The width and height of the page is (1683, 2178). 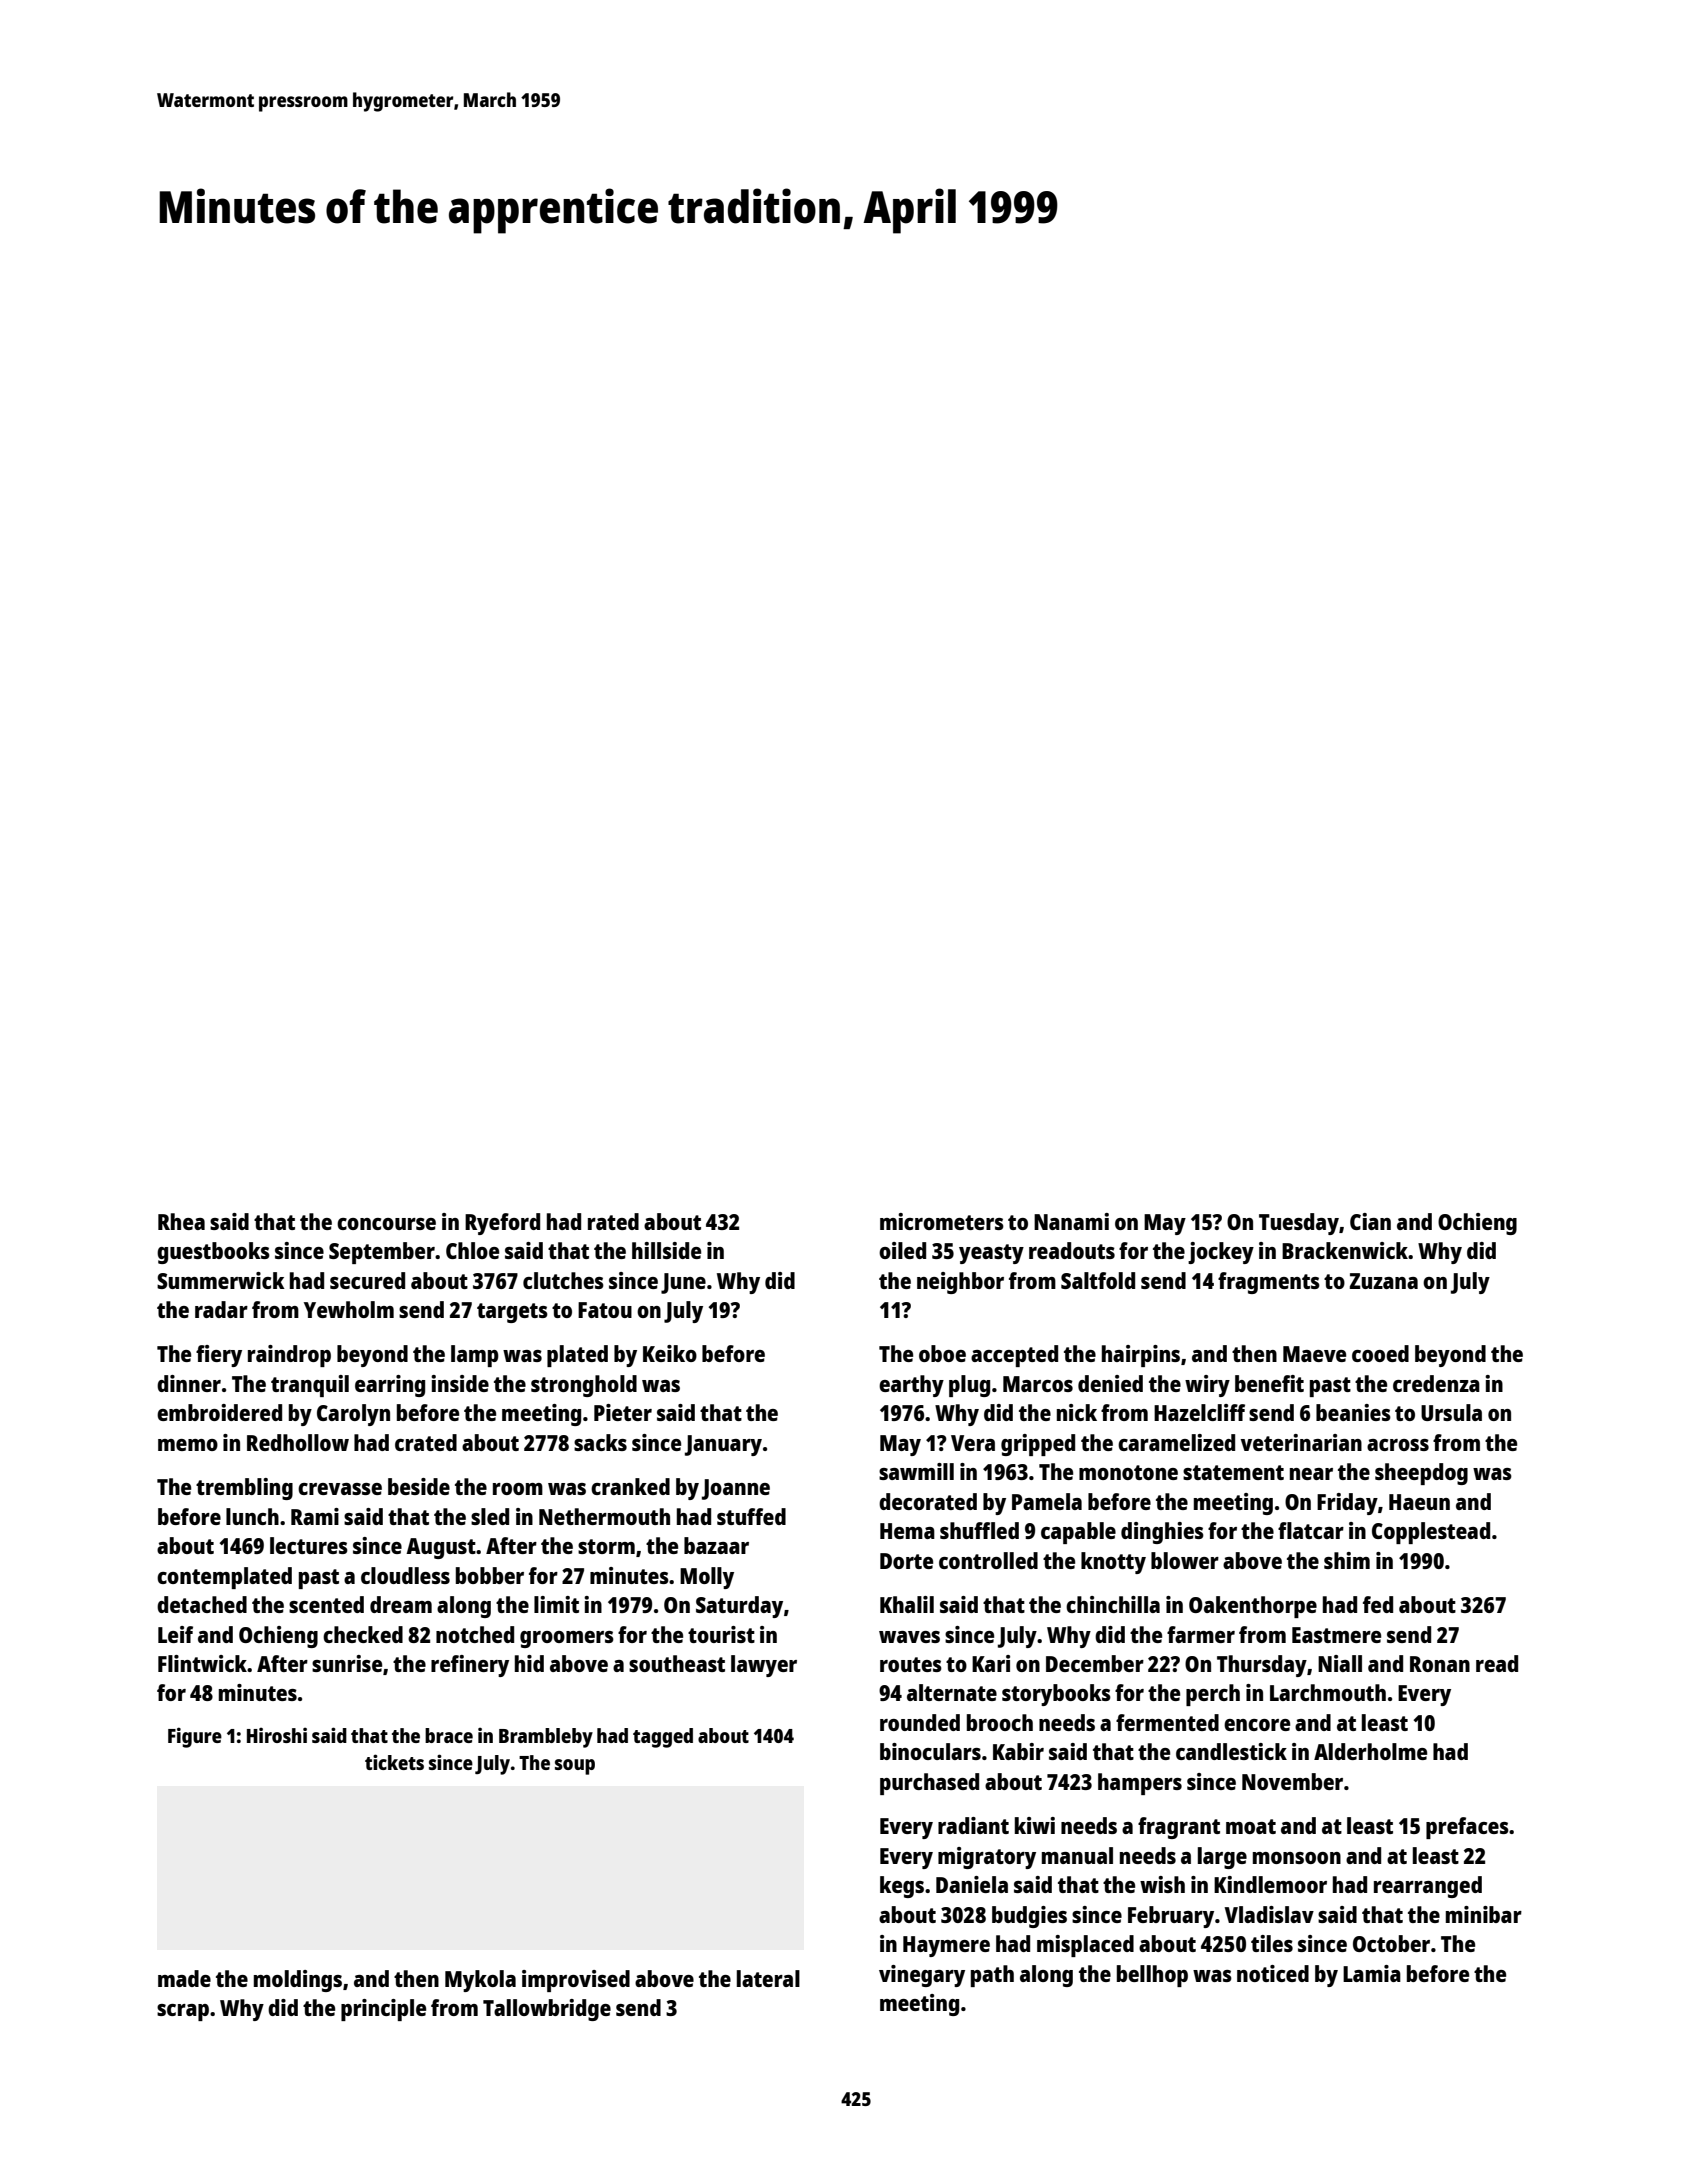 What do you see at coordinates (298, 1981) in the page?
I see `moldings` at bounding box center [298, 1981].
